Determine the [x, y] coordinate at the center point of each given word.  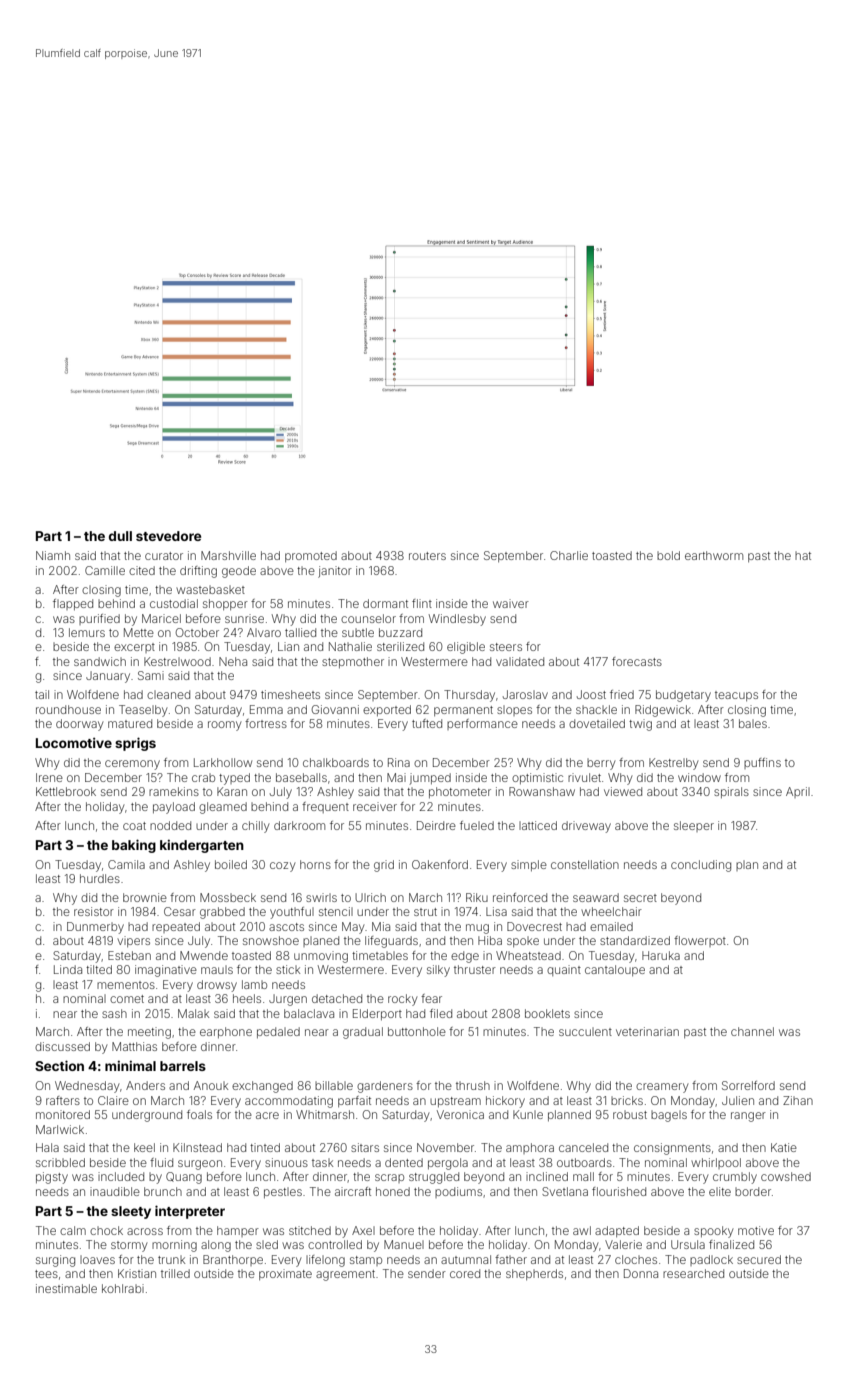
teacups [736, 696]
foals [199, 1114]
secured [759, 1259]
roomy [224, 726]
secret [640, 898]
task [322, 1162]
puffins [762, 763]
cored [465, 1273]
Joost [591, 694]
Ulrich [370, 897]
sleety [131, 1212]
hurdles [100, 878]
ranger [748, 1117]
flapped [73, 604]
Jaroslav [525, 694]
